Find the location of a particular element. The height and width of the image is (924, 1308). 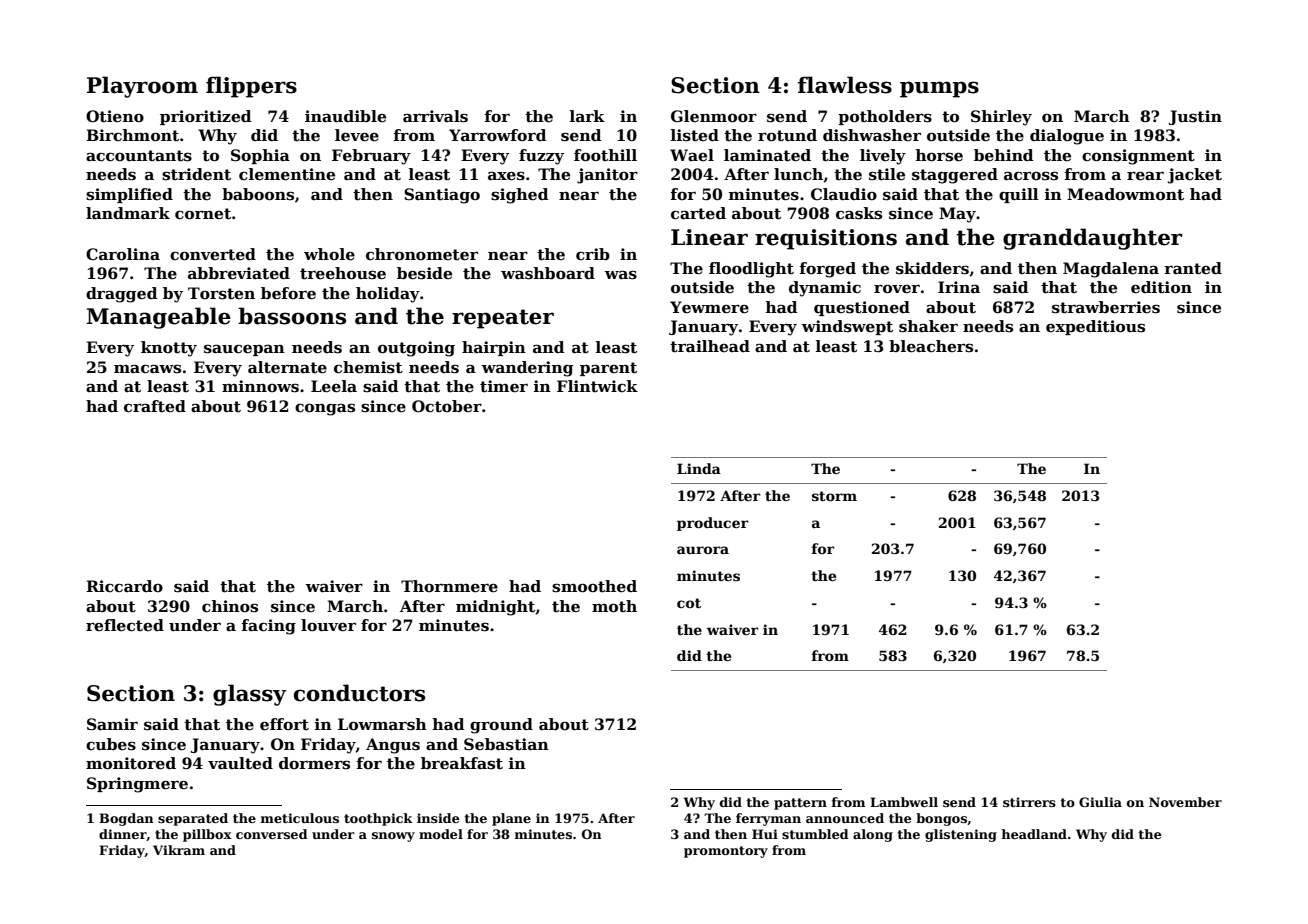

Glenmoor is located at coordinates (714, 116).
